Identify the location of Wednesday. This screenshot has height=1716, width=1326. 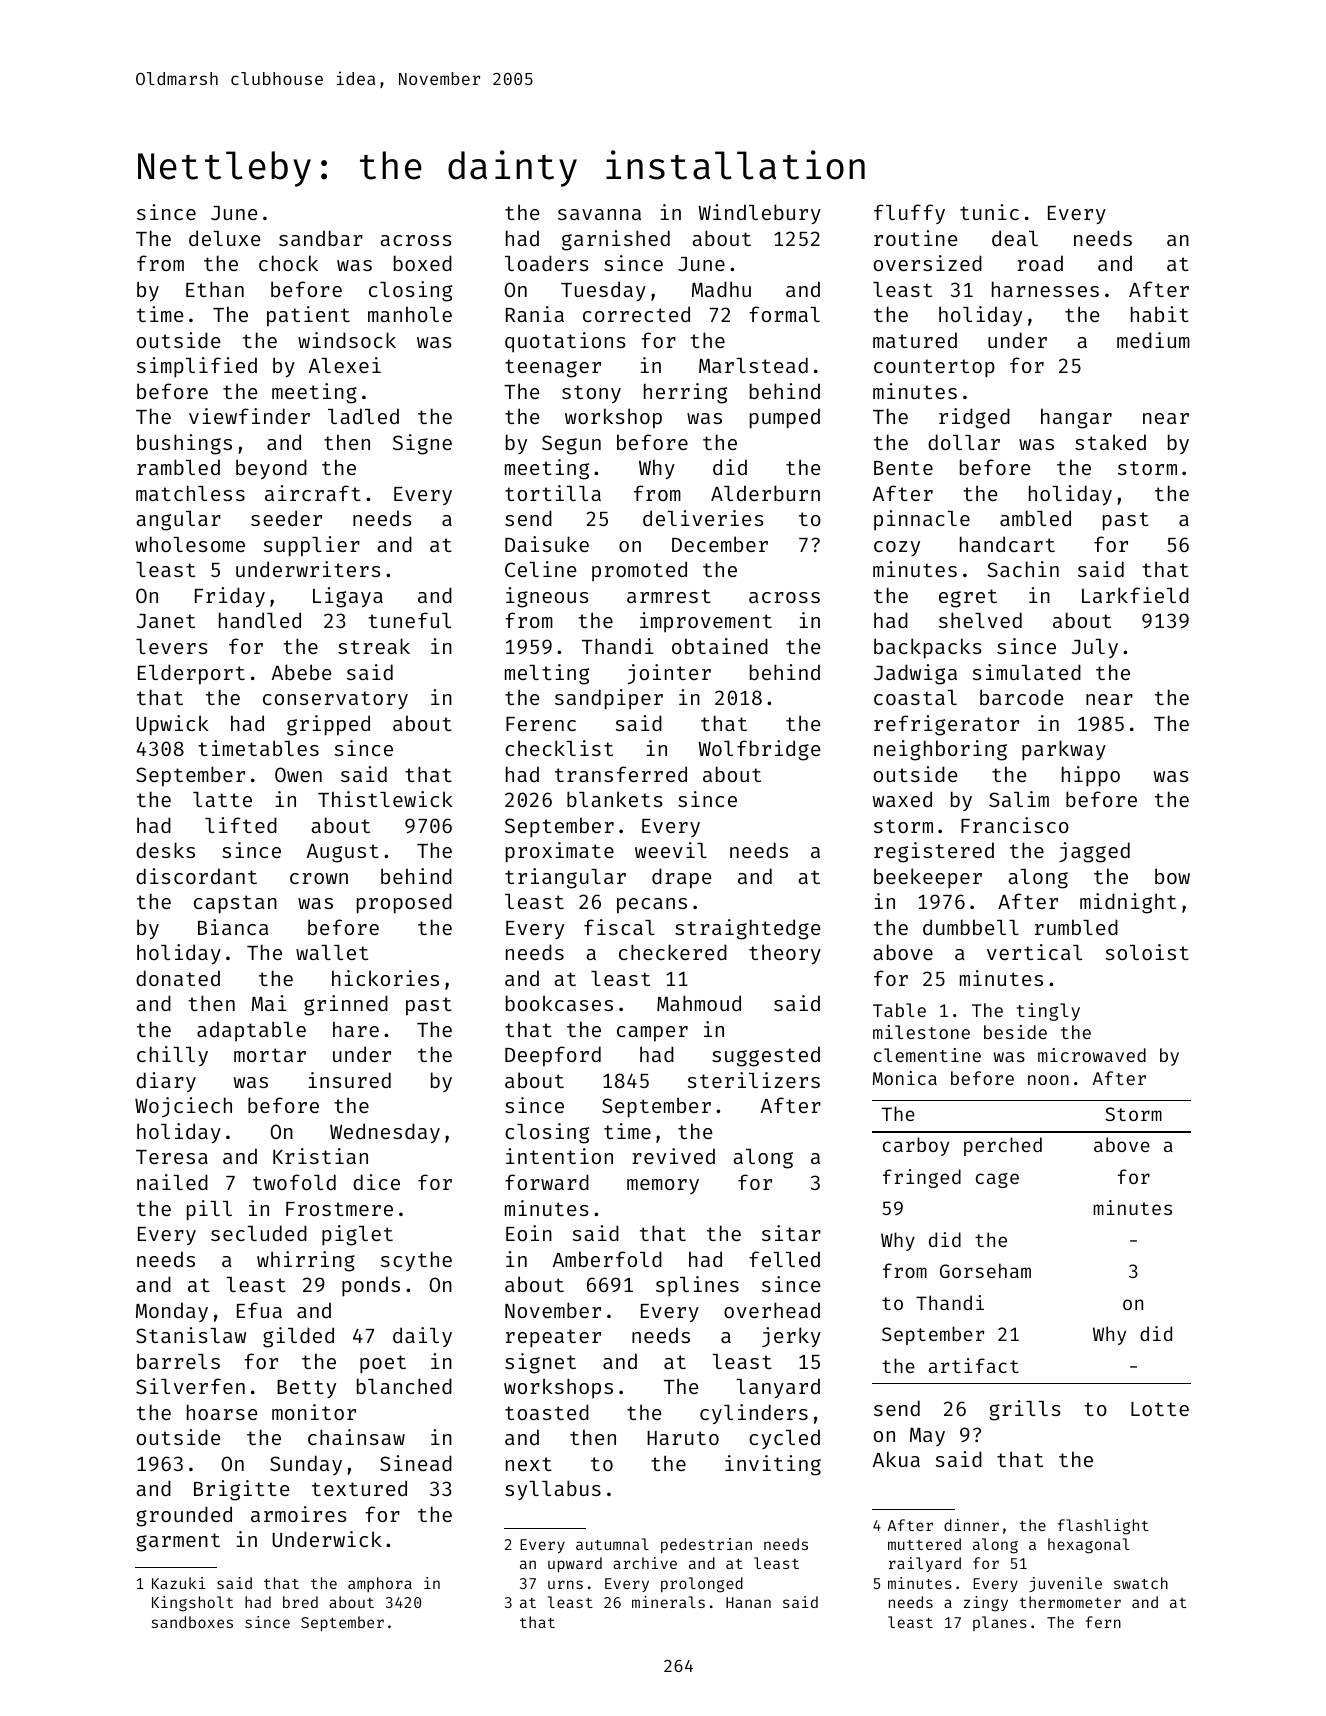
(385, 1133).
